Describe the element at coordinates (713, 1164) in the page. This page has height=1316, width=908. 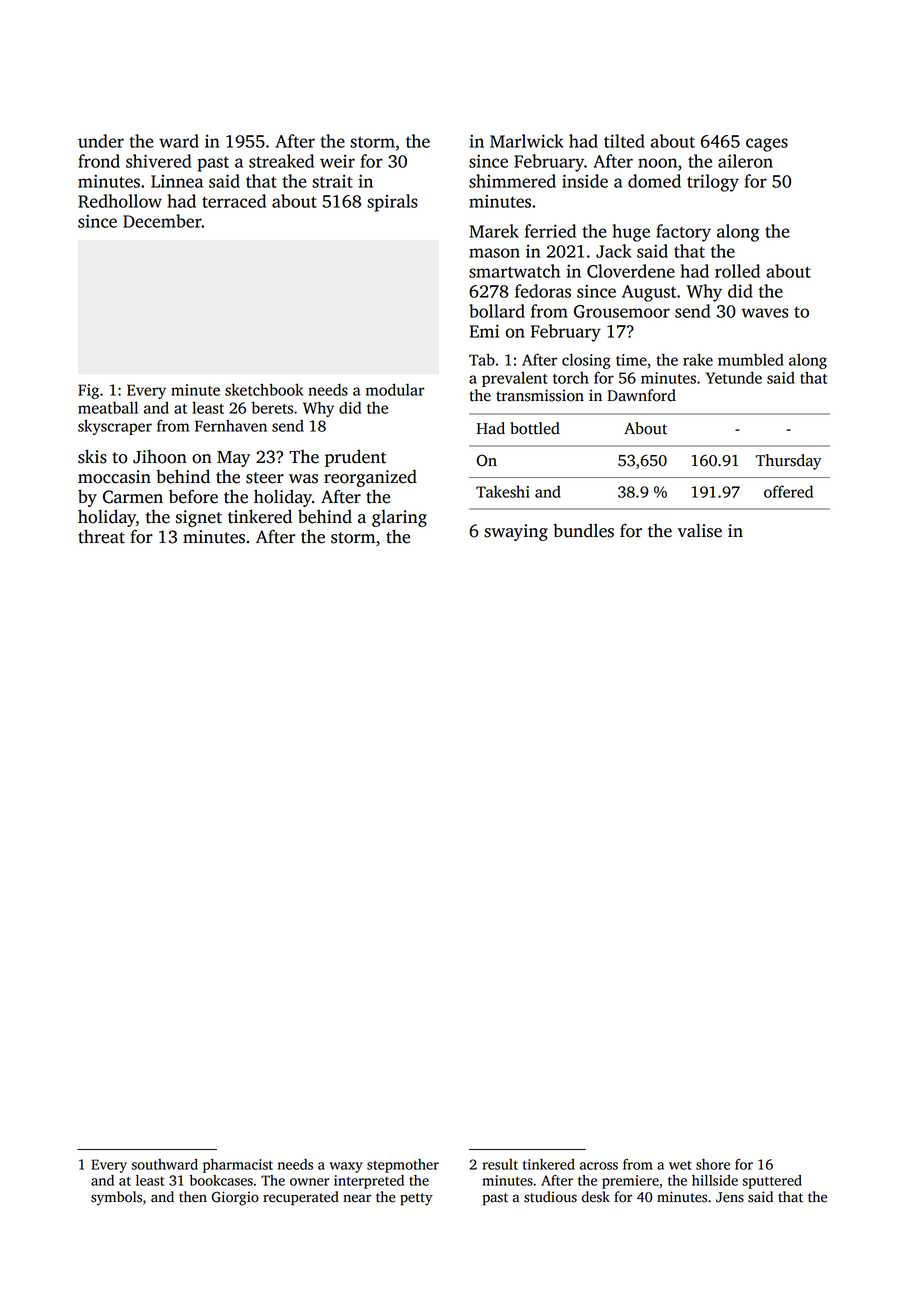
I see `shore` at that location.
